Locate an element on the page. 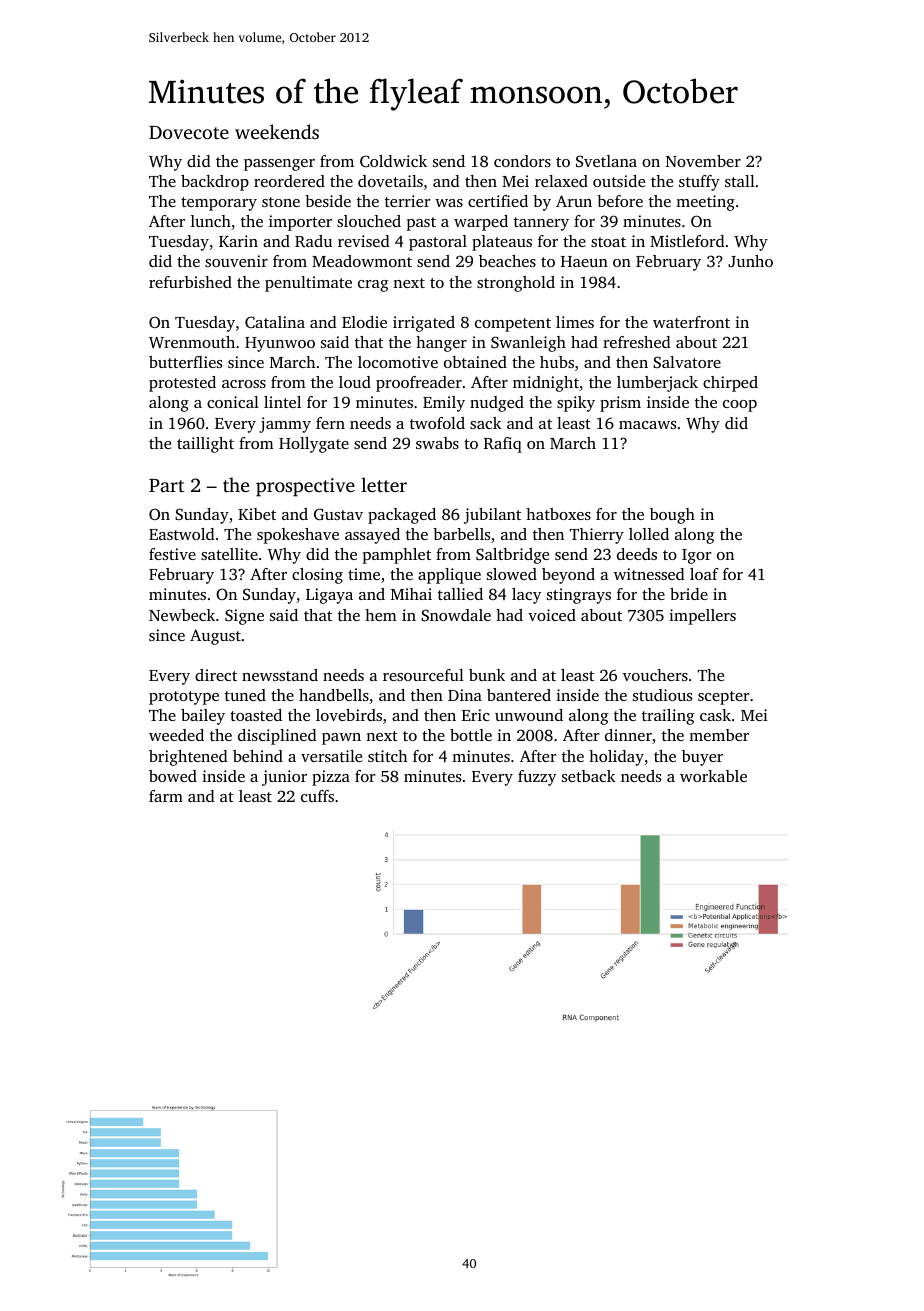 Image resolution: width=924 pixels, height=1311 pixels. Signe is located at coordinates (244, 617).
